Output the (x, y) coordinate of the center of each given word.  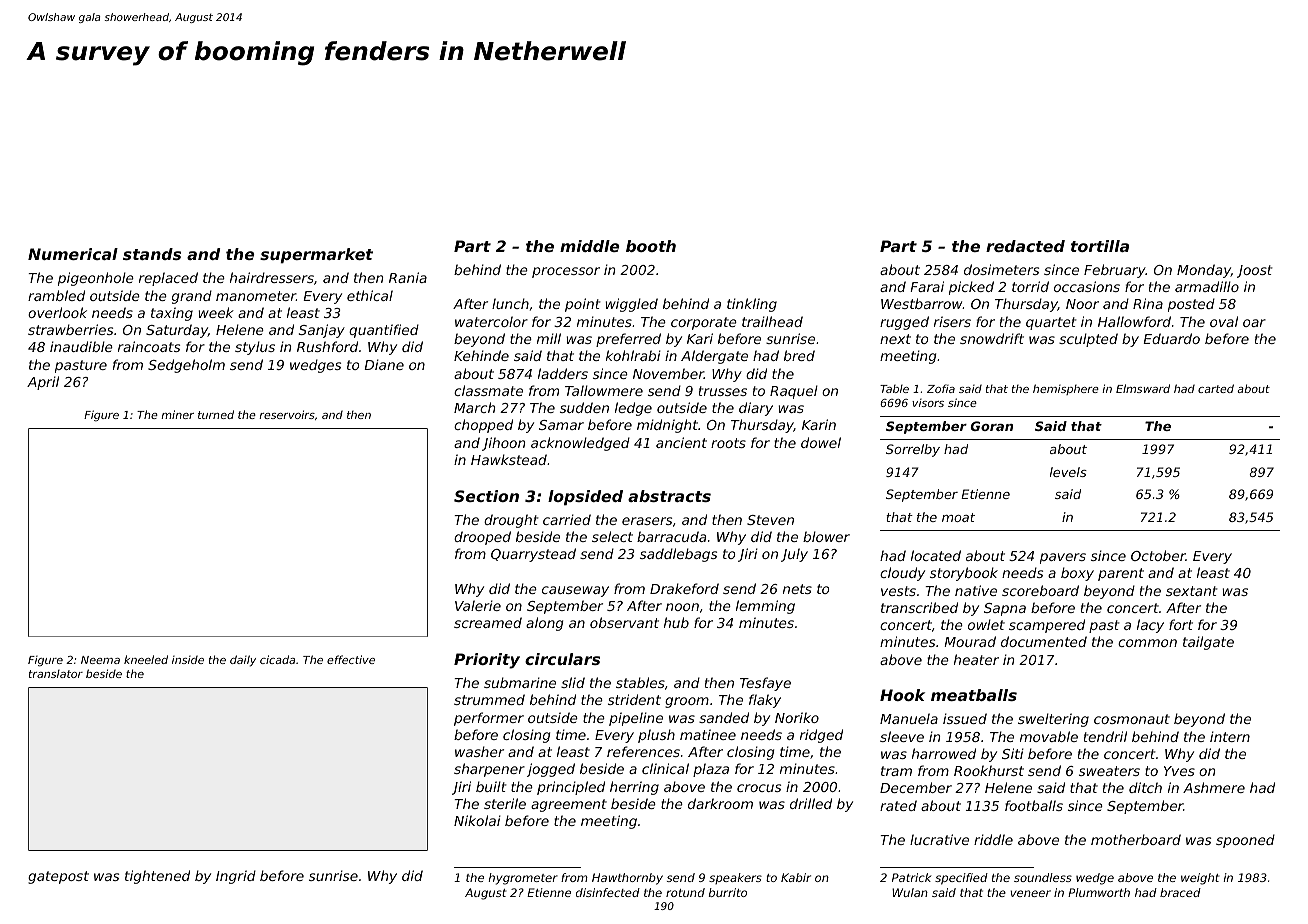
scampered (1047, 626)
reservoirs (287, 414)
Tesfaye (765, 684)
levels (1068, 472)
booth (651, 246)
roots (728, 443)
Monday (1204, 271)
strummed (489, 699)
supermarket (316, 256)
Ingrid (236, 877)
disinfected (608, 892)
